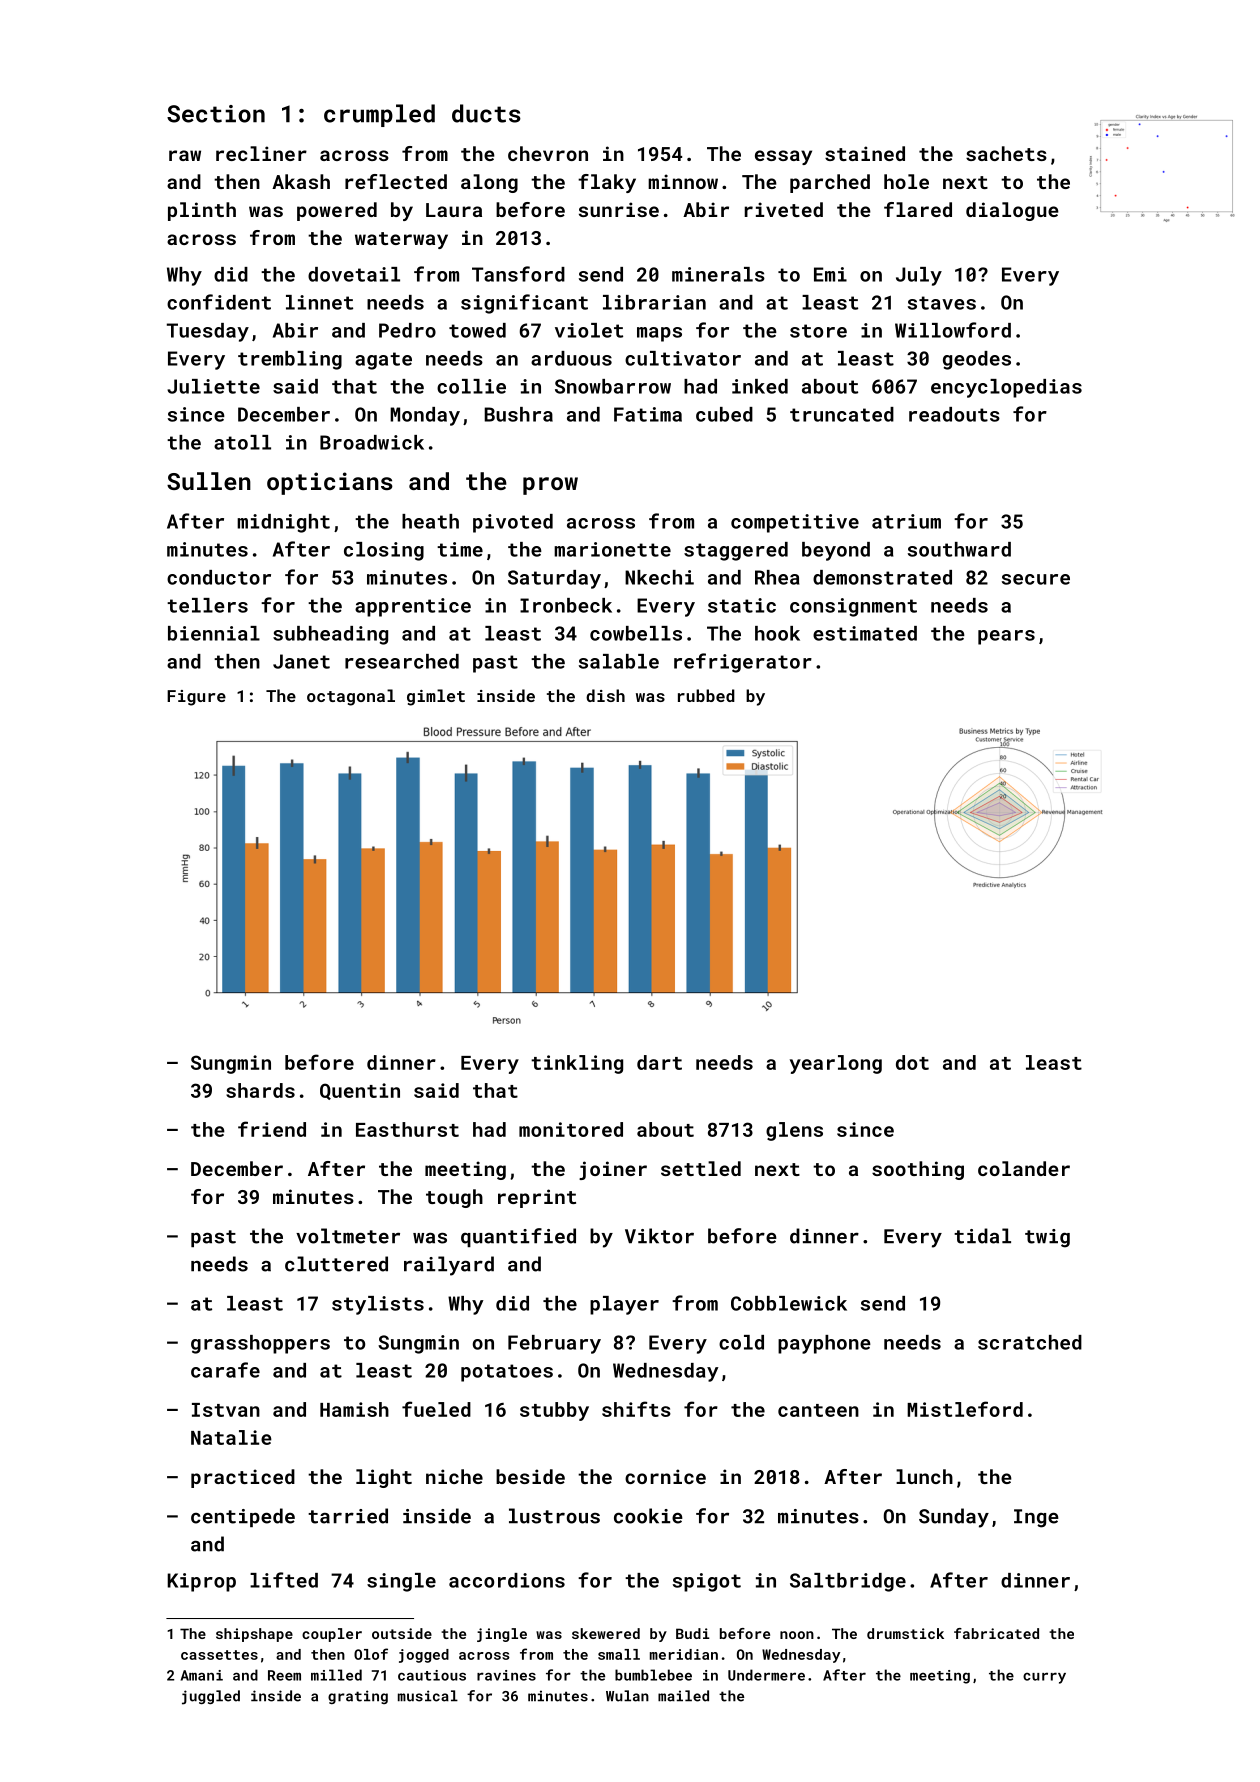  What do you see at coordinates (379, 115) in the page?
I see `crumpled` at bounding box center [379, 115].
